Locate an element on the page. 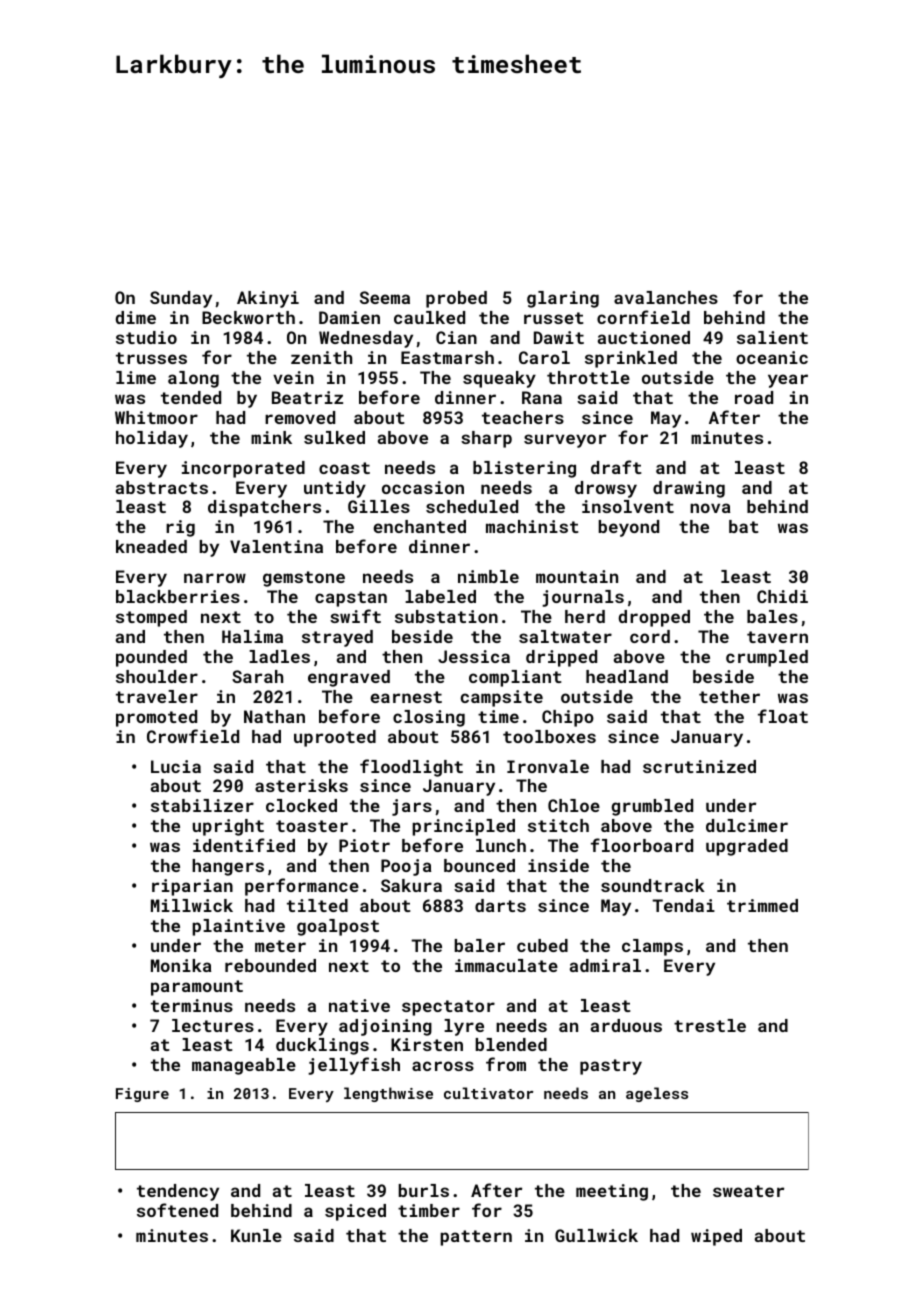  wiped is located at coordinates (716, 1237).
